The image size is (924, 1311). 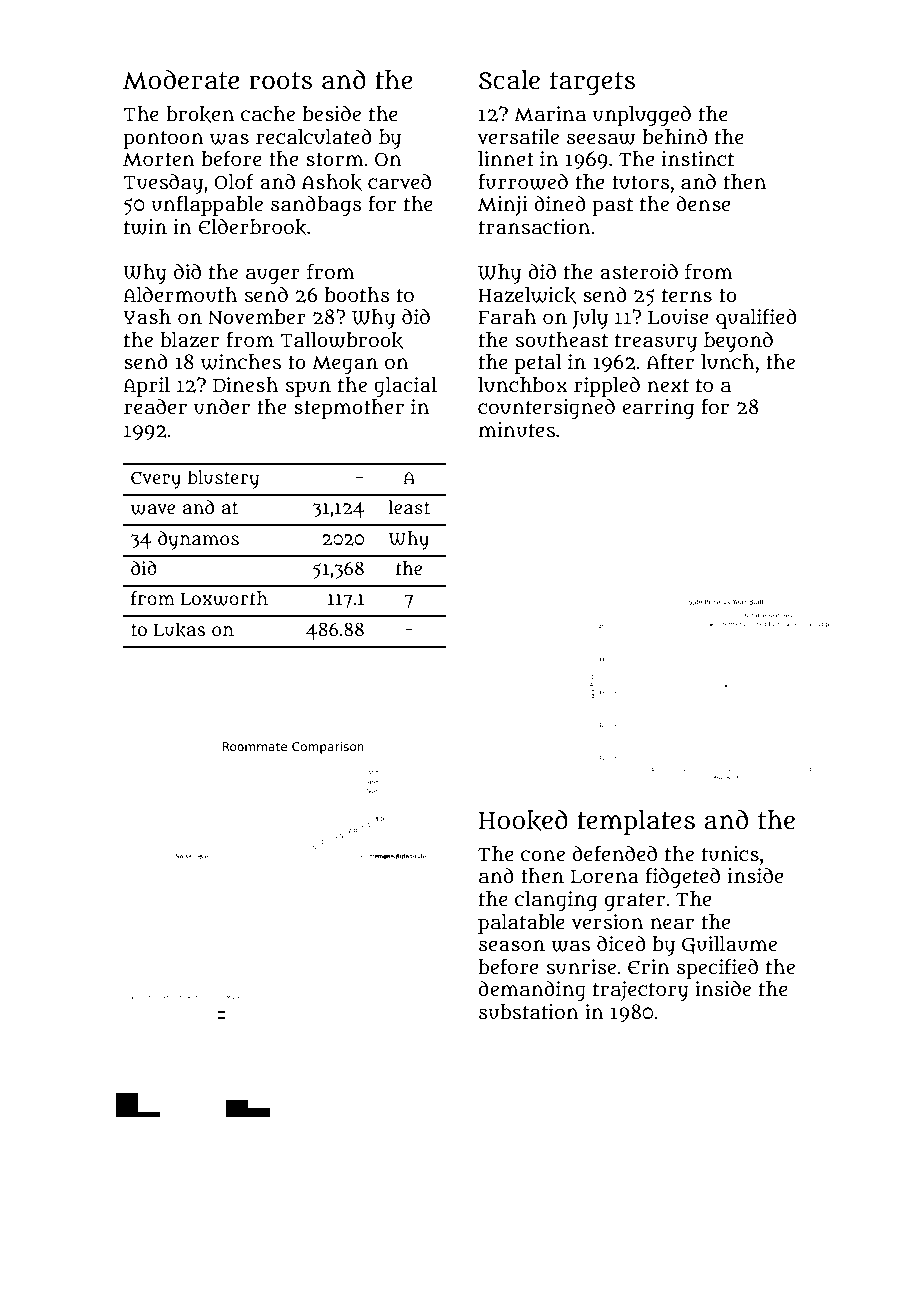 What do you see at coordinates (658, 409) in the screenshot?
I see `earring` at bounding box center [658, 409].
